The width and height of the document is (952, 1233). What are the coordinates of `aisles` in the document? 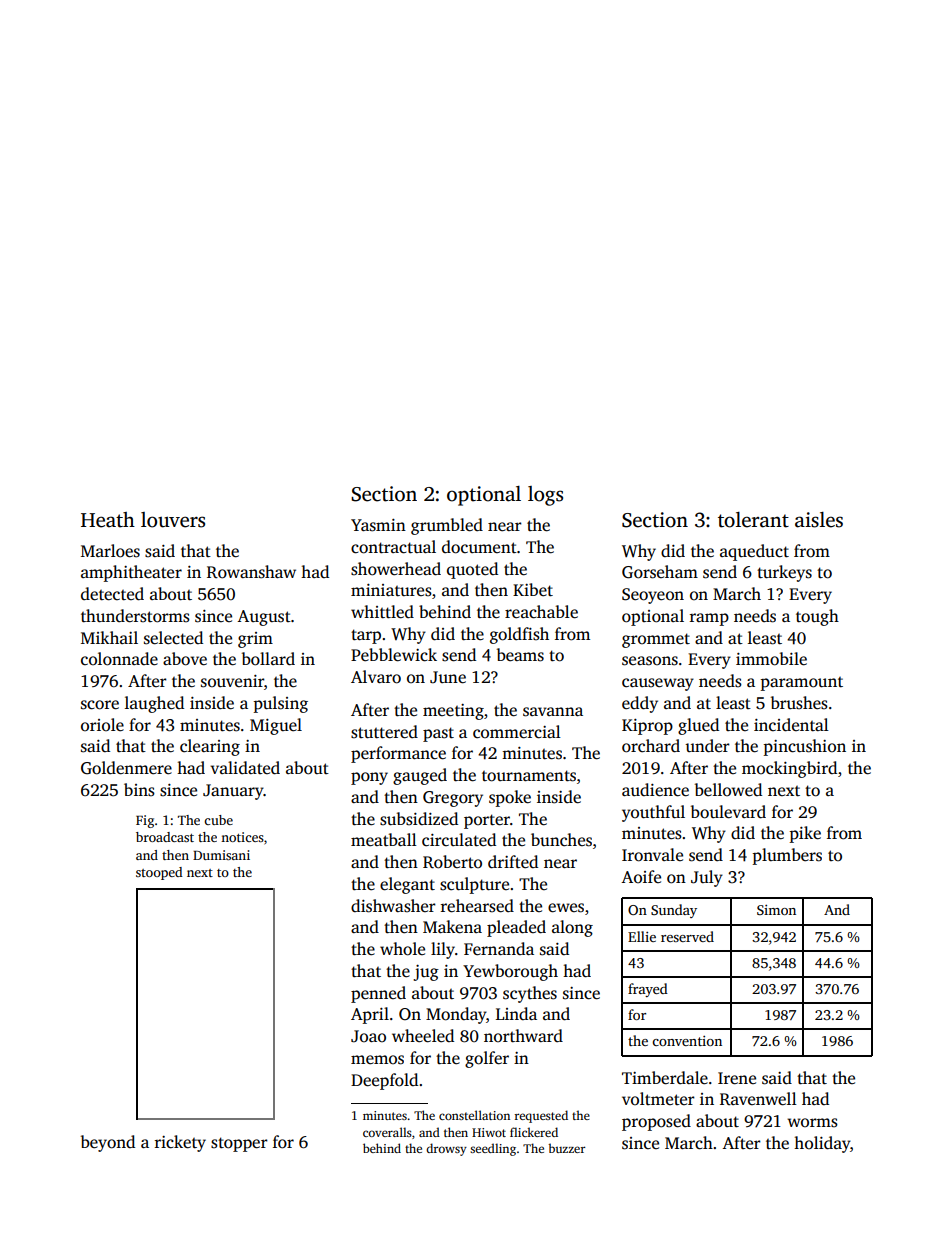 It's located at (819, 520).
